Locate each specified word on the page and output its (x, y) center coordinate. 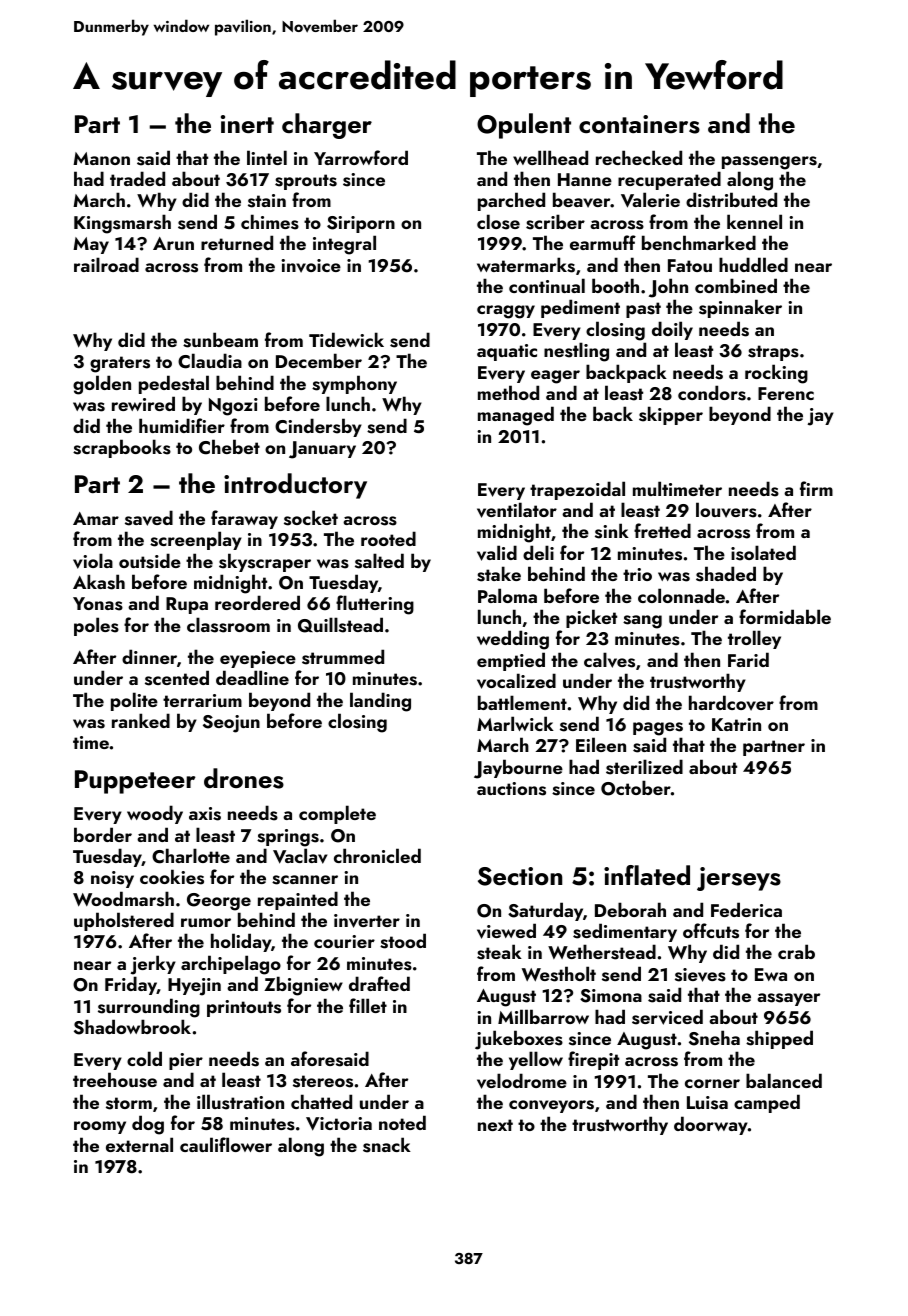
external (139, 1144)
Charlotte (191, 856)
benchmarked (699, 242)
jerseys (739, 879)
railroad (106, 264)
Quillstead (340, 625)
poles (96, 626)
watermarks (526, 265)
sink (612, 531)
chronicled (377, 855)
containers (639, 124)
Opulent (524, 126)
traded (137, 178)
